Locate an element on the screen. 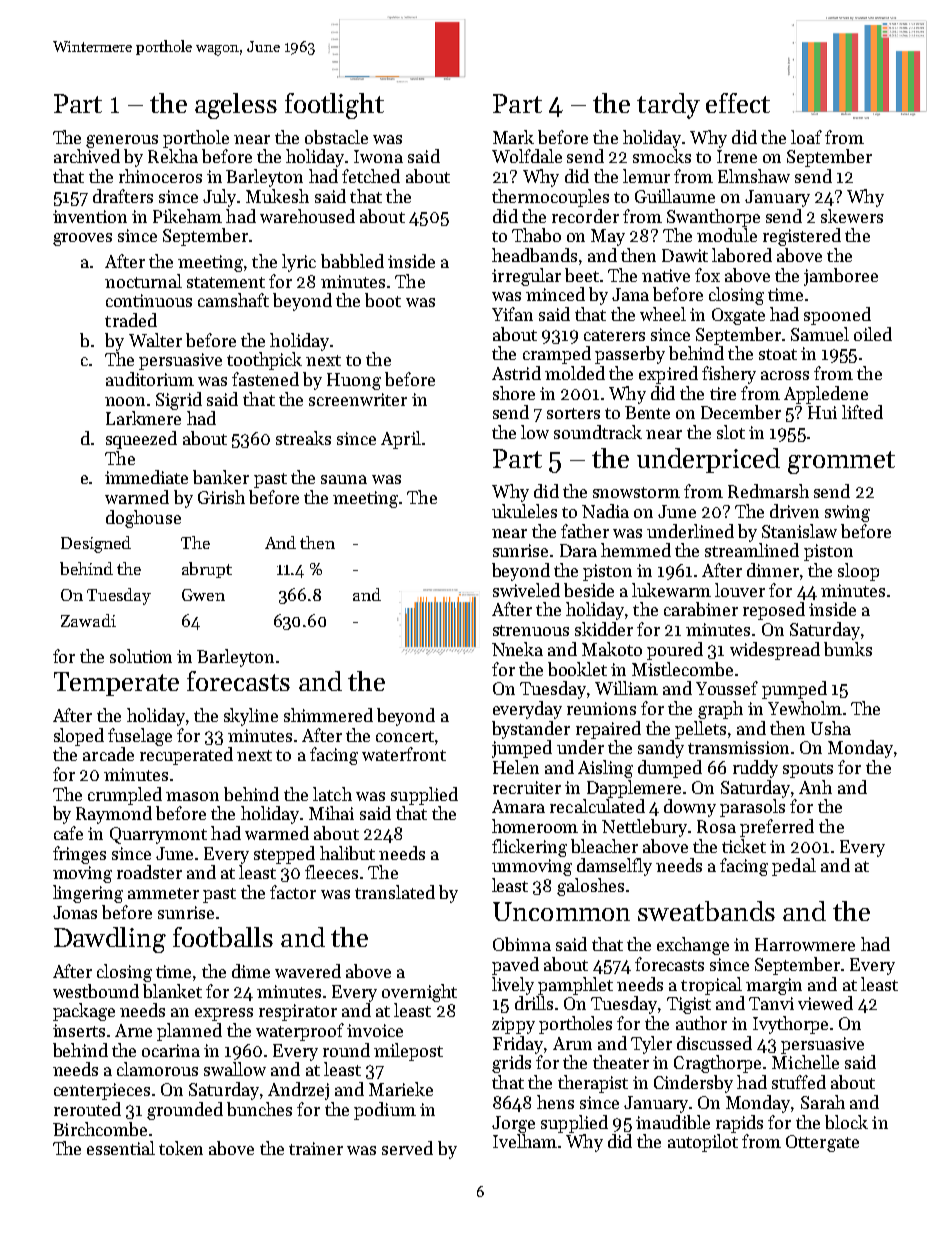  pumped is located at coordinates (794, 690).
